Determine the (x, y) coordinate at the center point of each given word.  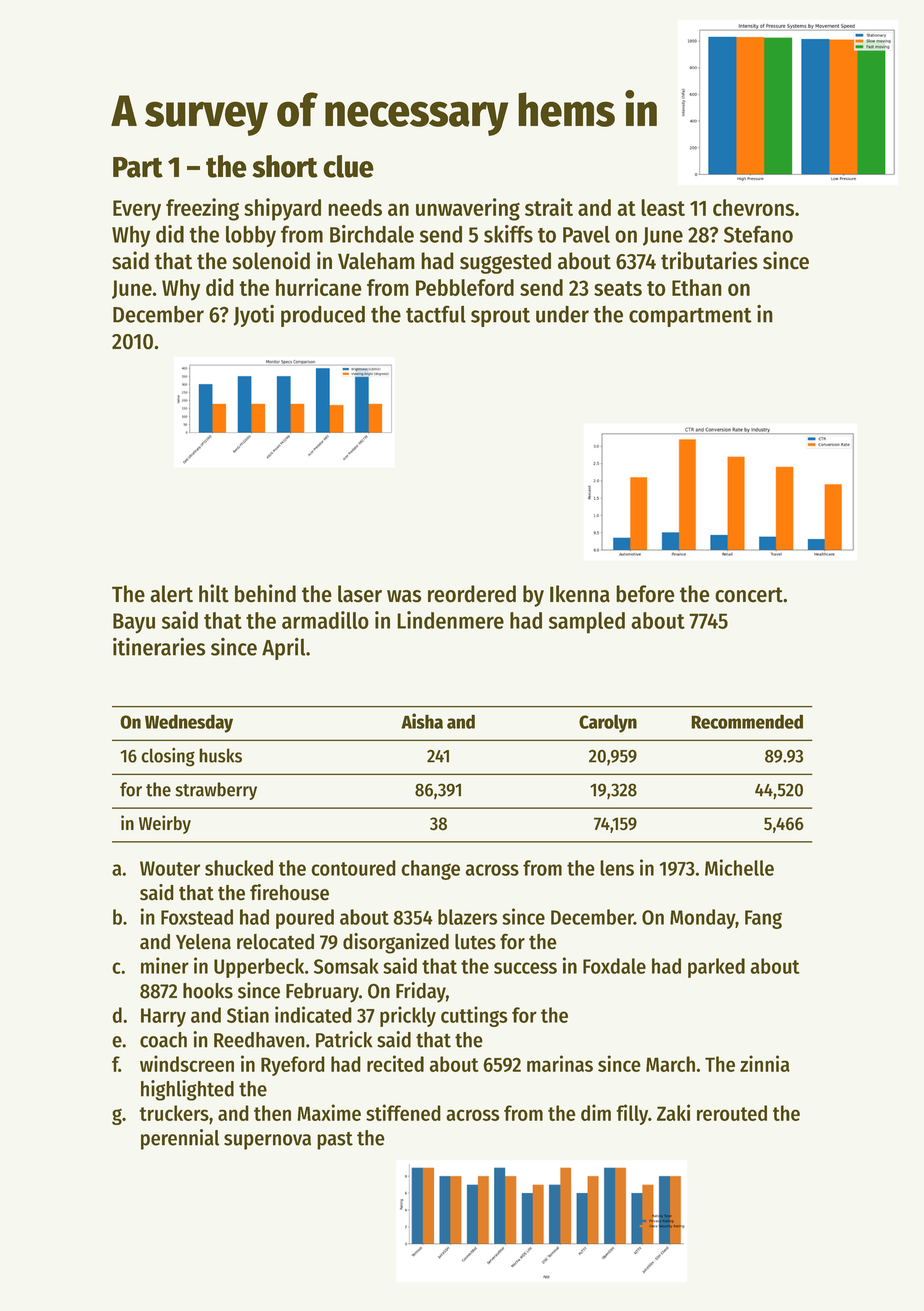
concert (749, 595)
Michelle (739, 867)
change (430, 870)
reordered (472, 594)
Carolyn (608, 723)
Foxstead (197, 917)
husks (220, 755)
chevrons (753, 207)
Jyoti (254, 316)
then (272, 1113)
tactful (436, 314)
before (645, 594)
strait (549, 207)
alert (171, 594)
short (285, 166)
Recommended (747, 721)
